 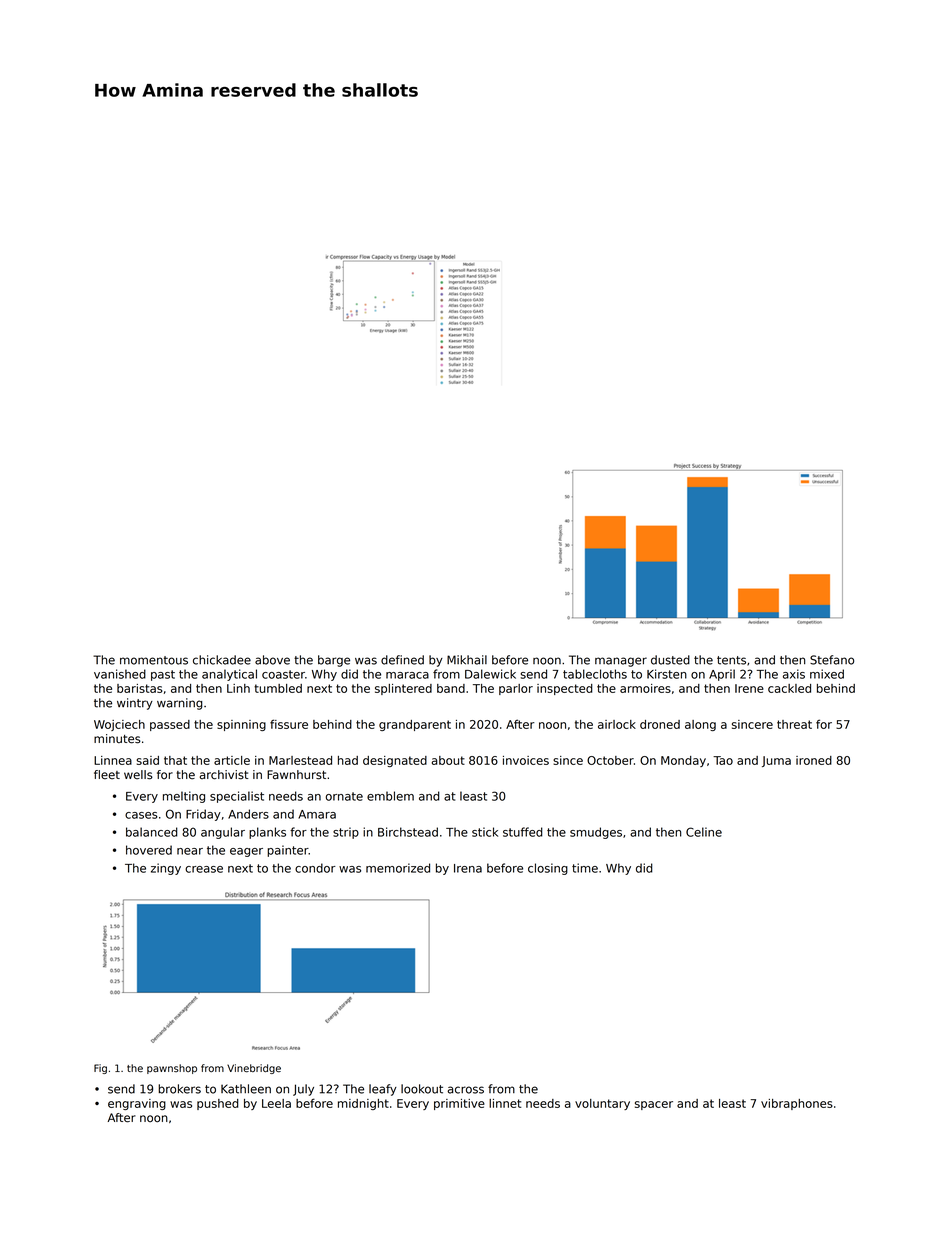 What do you see at coordinates (505, 1103) in the document?
I see `linnet` at bounding box center [505, 1103].
